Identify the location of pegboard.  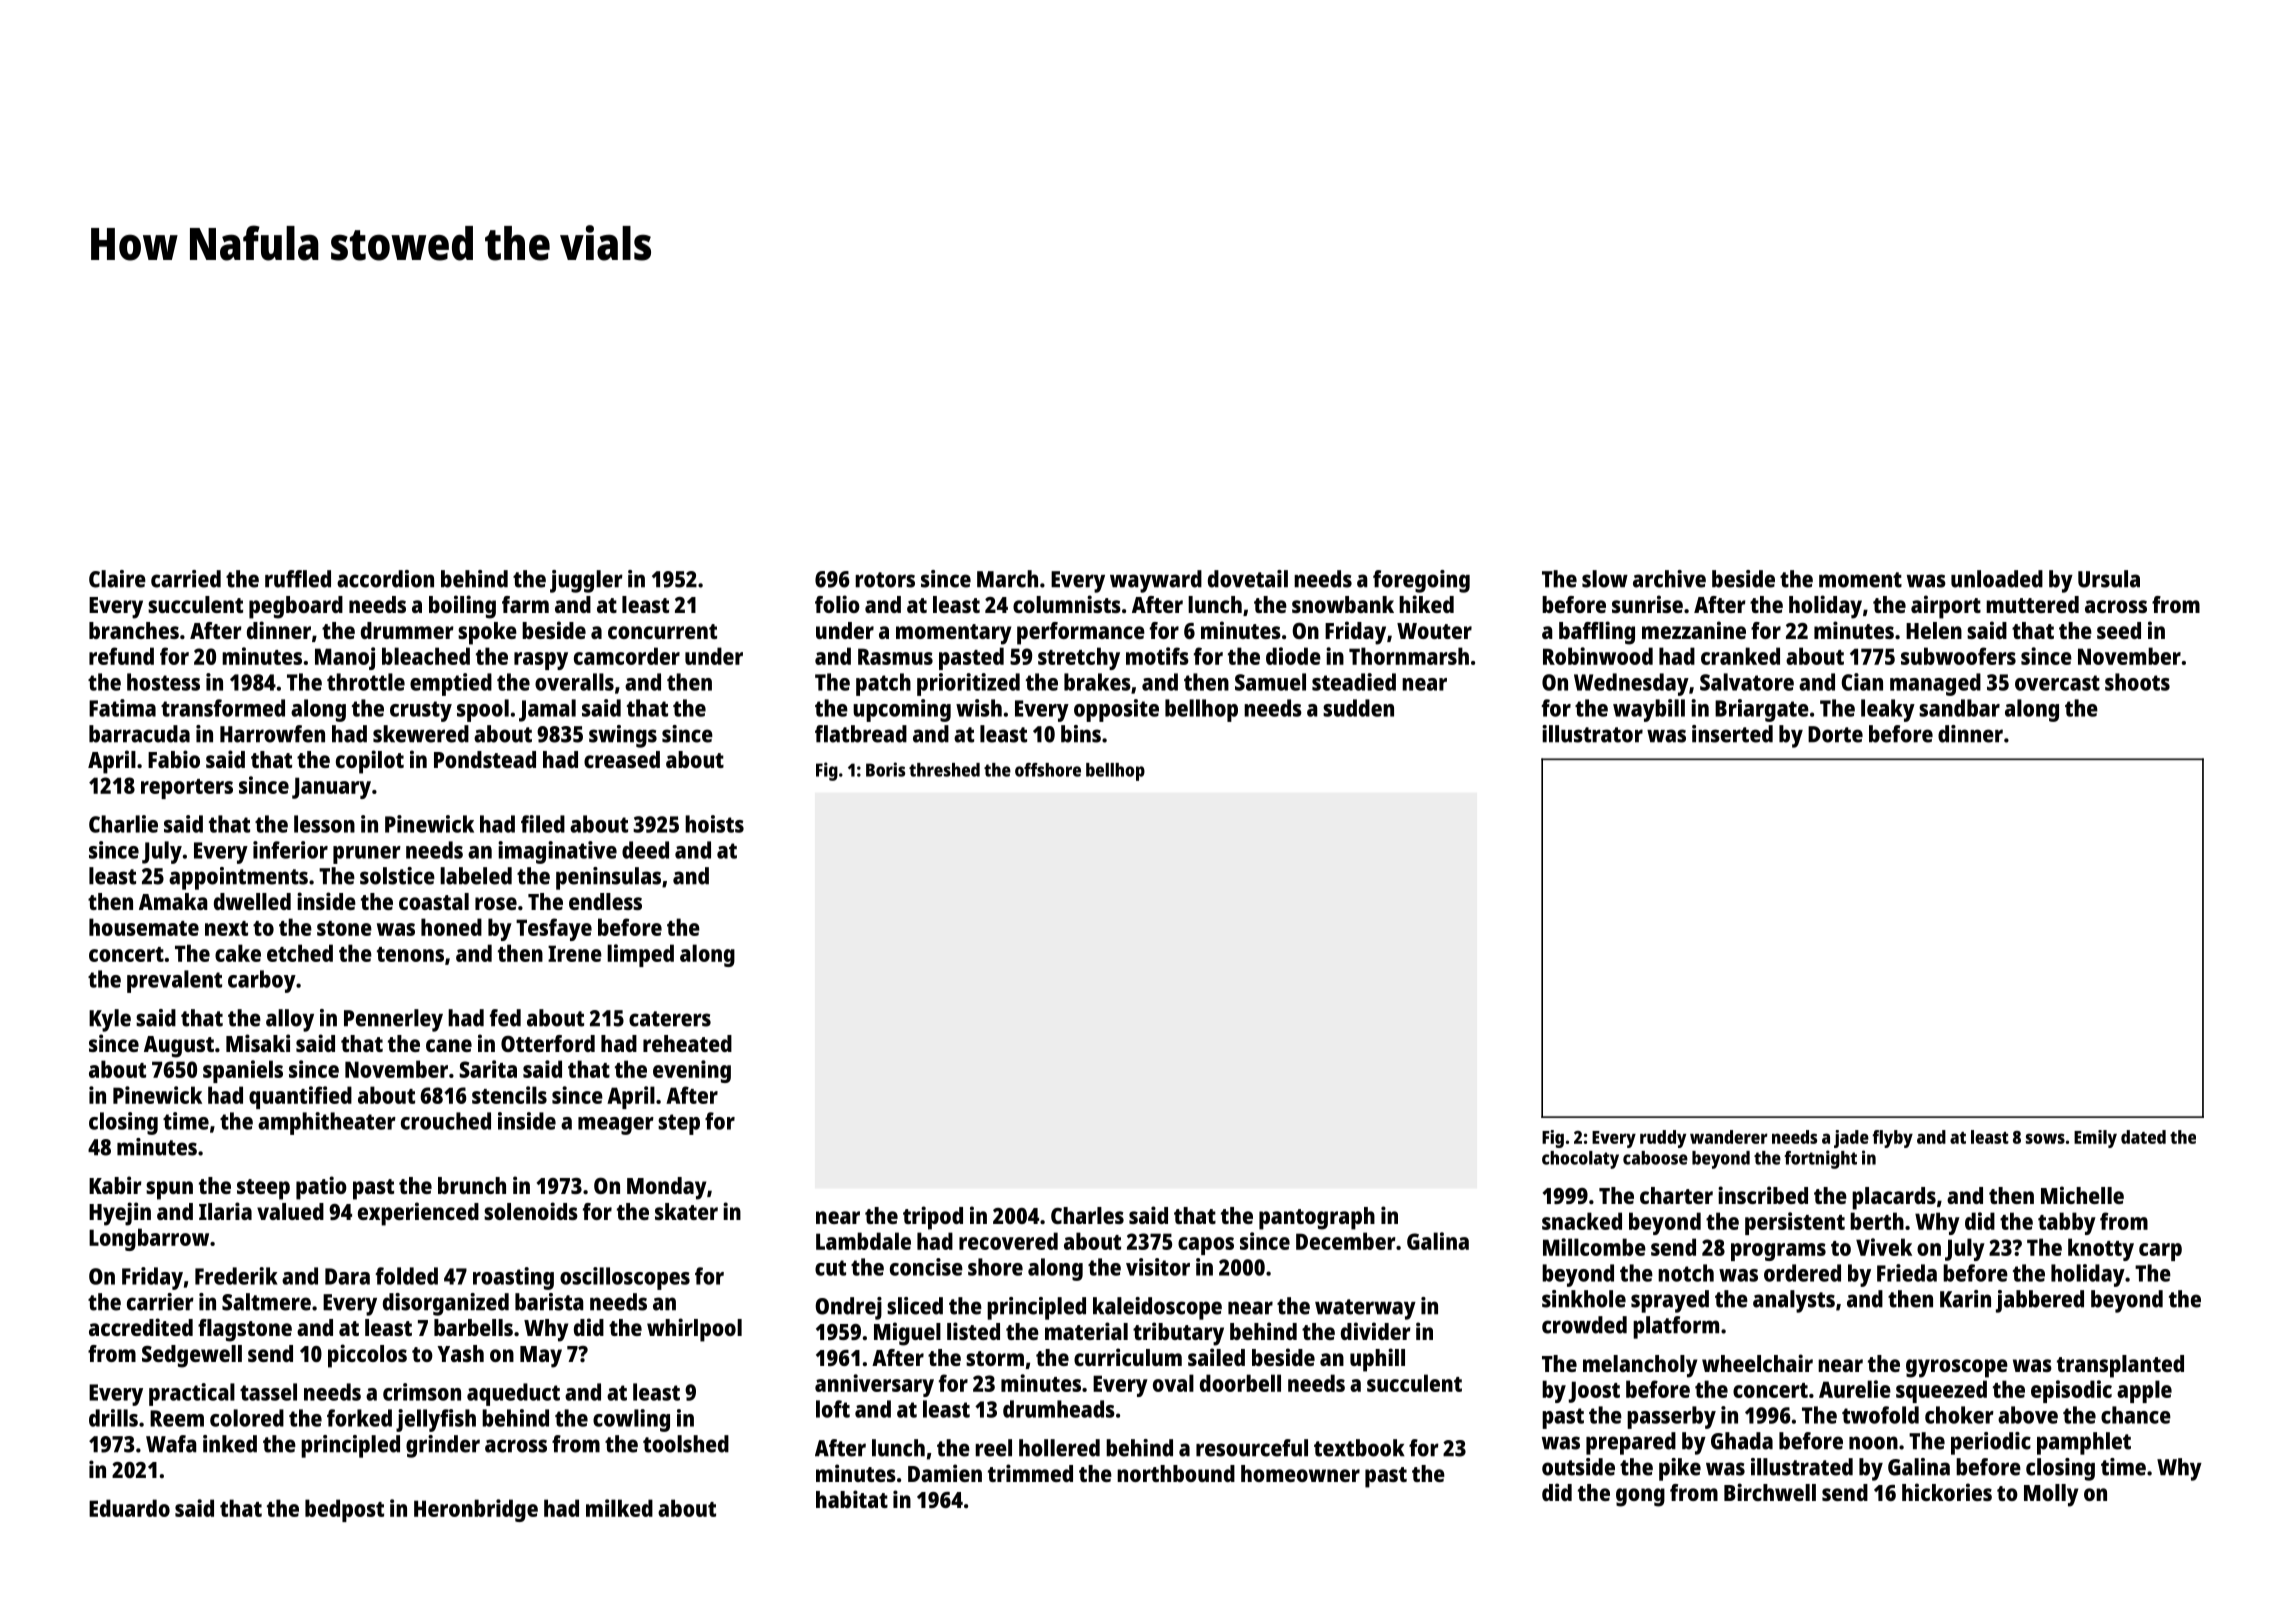
(296, 607).
